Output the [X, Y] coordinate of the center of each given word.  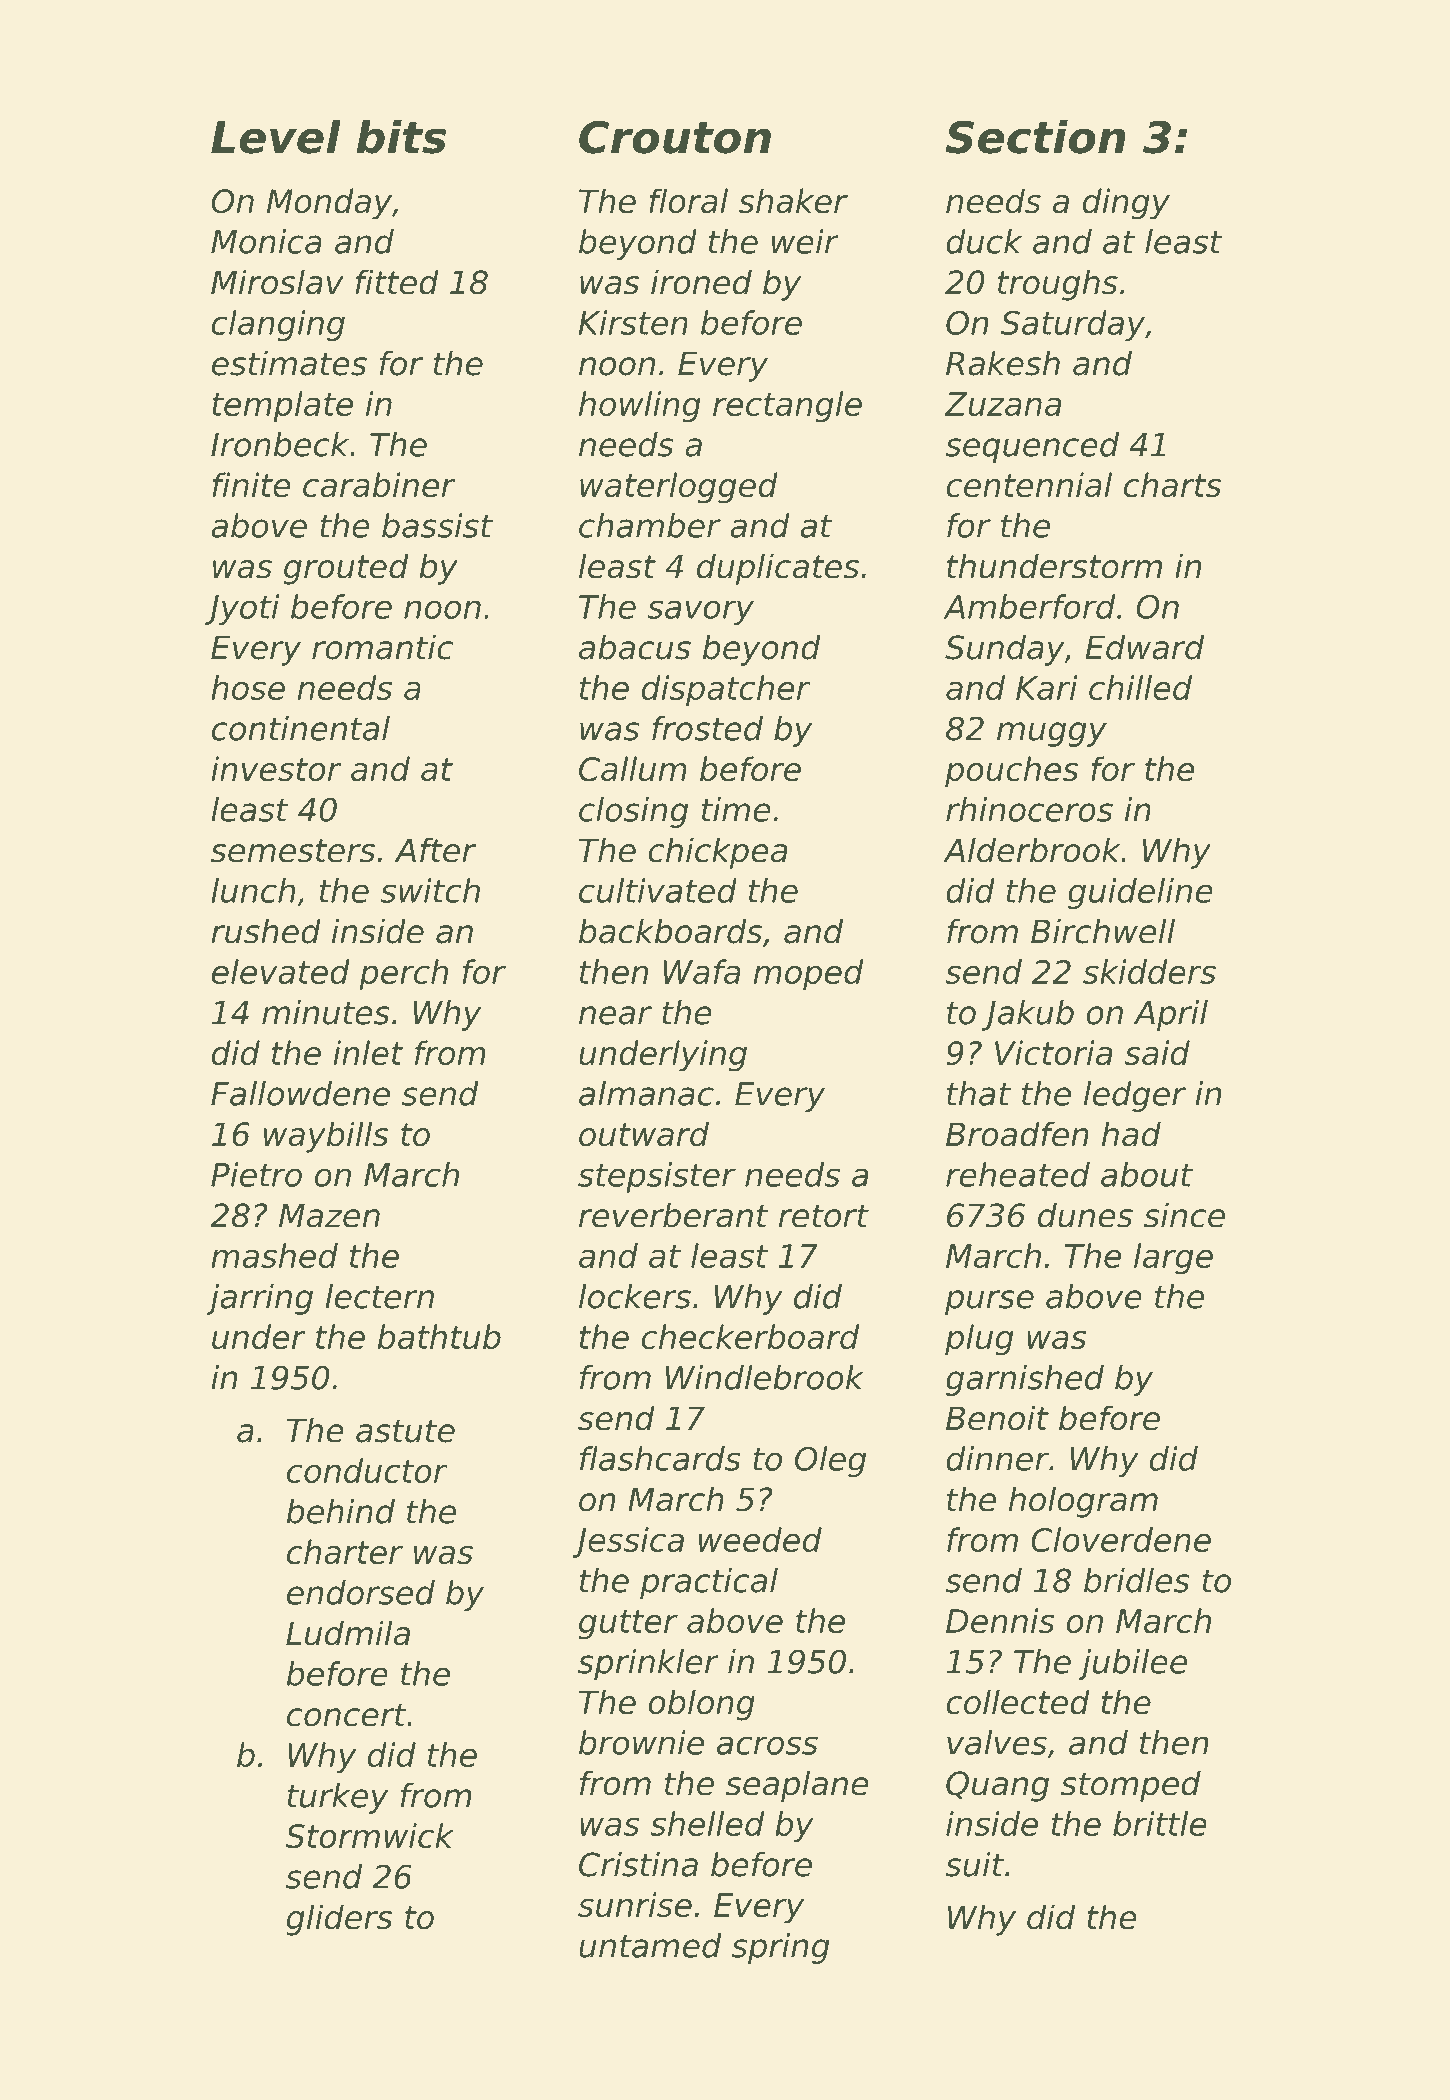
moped [809, 975]
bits [401, 137]
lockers [635, 1296]
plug [979, 1340]
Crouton [675, 137]
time [736, 809]
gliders [339, 1920]
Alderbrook [1031, 850]
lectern [379, 1296]
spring [781, 1948]
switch [430, 890]
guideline [1140, 893]
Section [1036, 137]
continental [301, 728]
